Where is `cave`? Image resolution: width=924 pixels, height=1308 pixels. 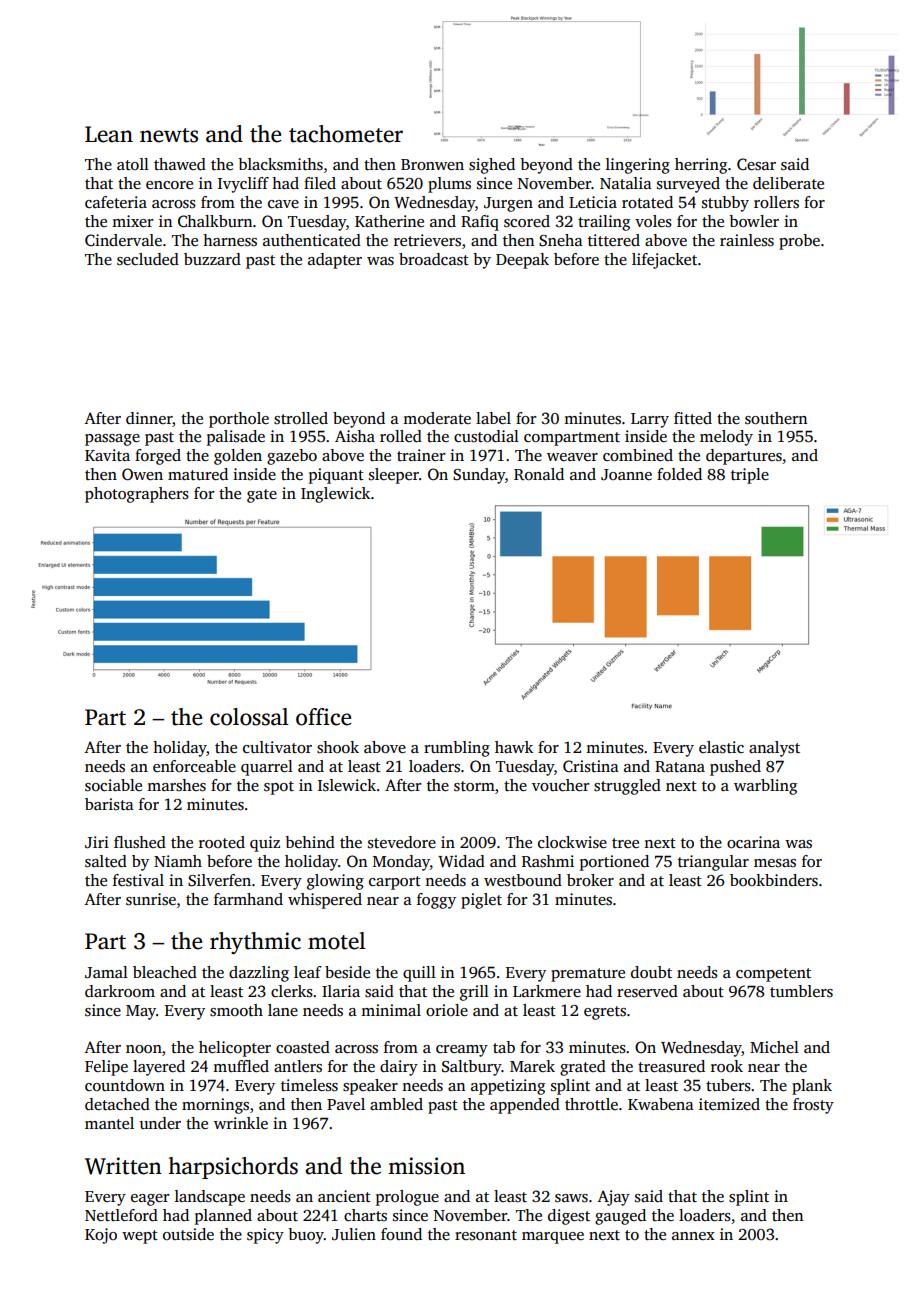 cave is located at coordinates (283, 204).
